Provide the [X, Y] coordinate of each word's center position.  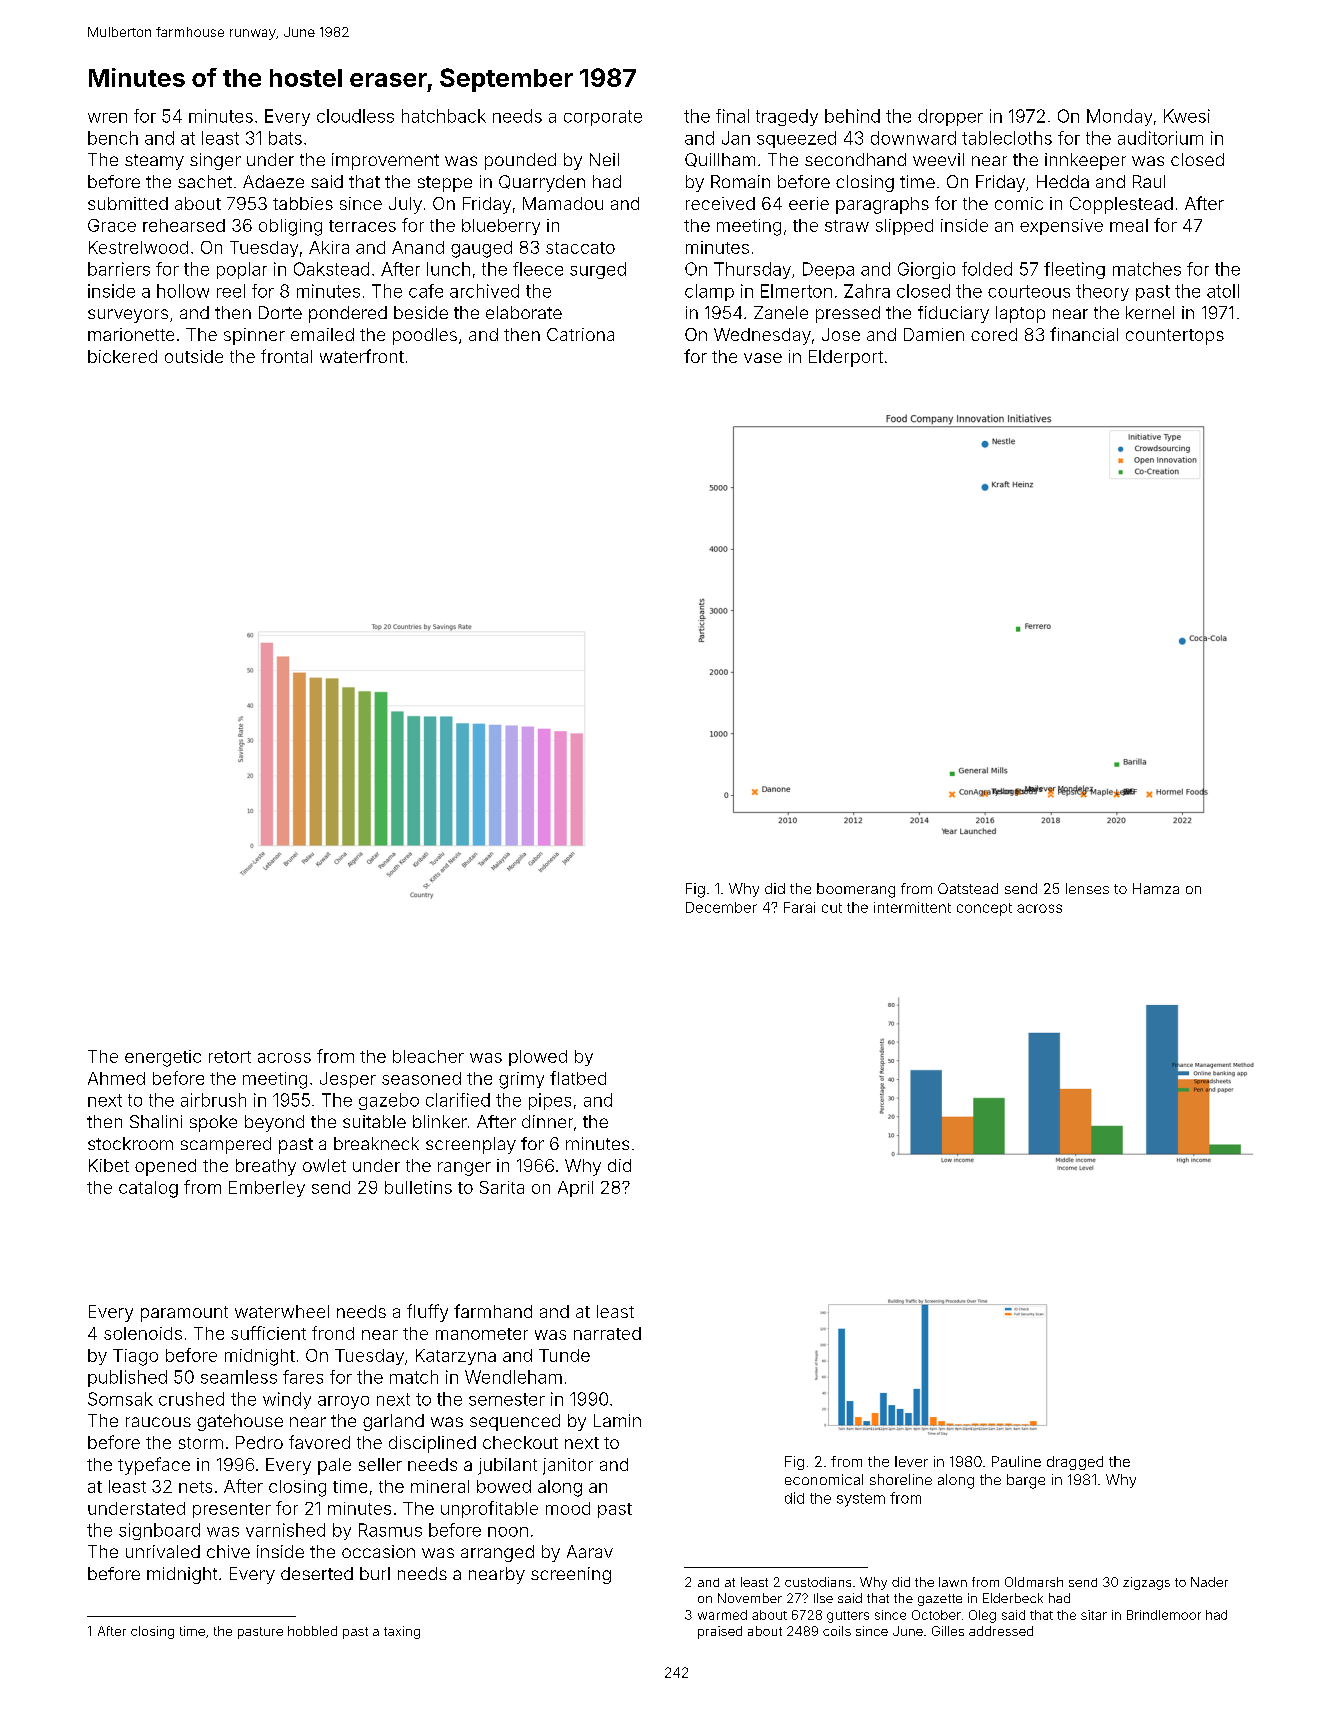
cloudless [355, 116]
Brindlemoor [1164, 1615]
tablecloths [1007, 138]
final [732, 116]
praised [720, 1632]
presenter [232, 1510]
